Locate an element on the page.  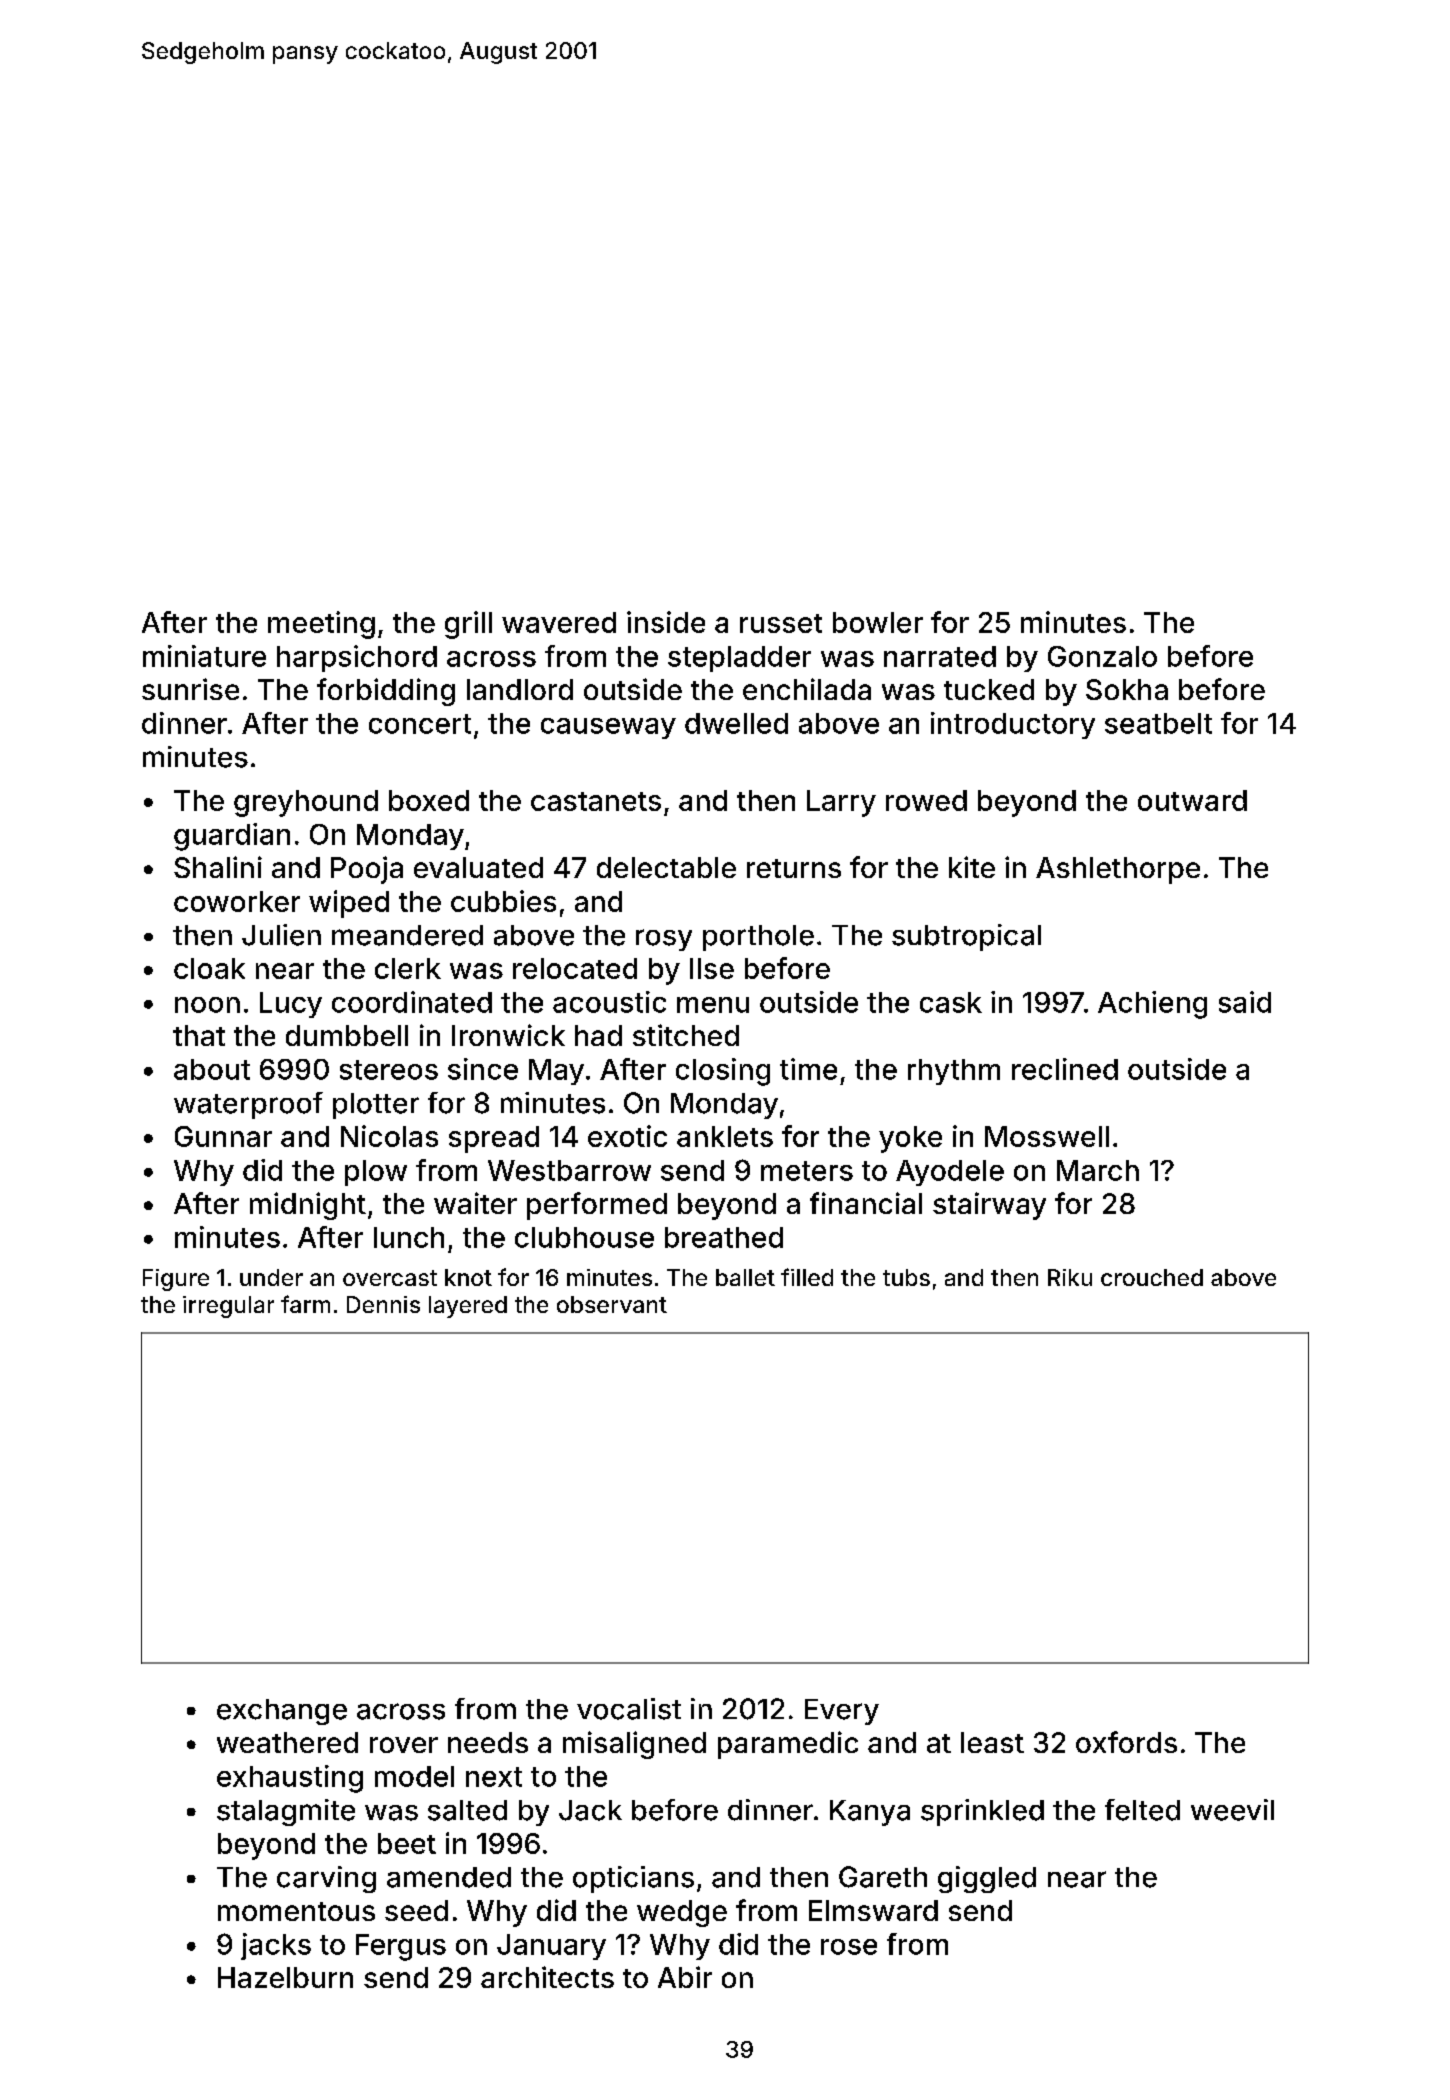
Abir is located at coordinates (685, 1977).
